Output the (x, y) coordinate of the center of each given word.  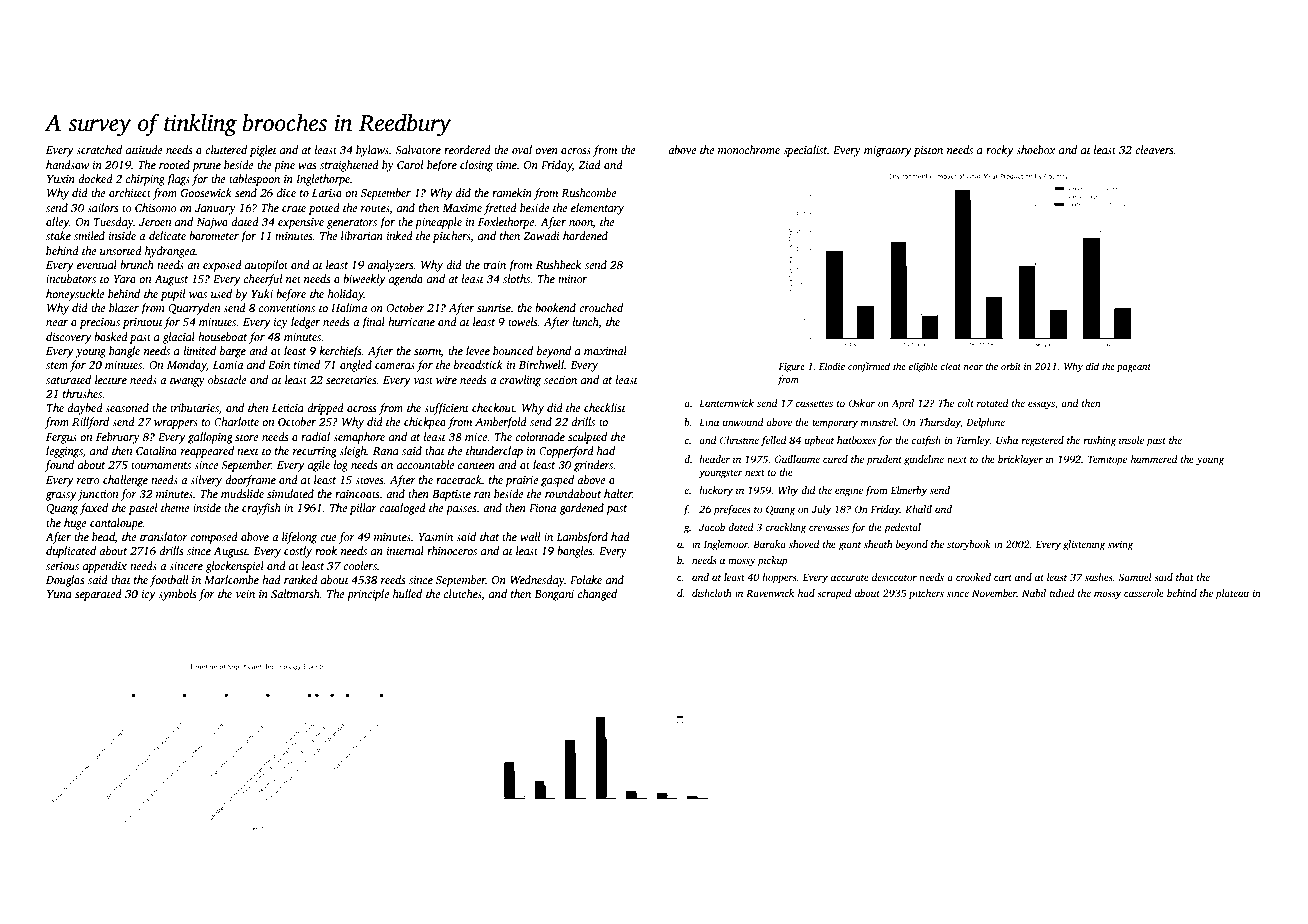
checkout (493, 407)
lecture (111, 379)
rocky (1000, 151)
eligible (923, 367)
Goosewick (206, 192)
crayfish (261, 509)
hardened (585, 235)
